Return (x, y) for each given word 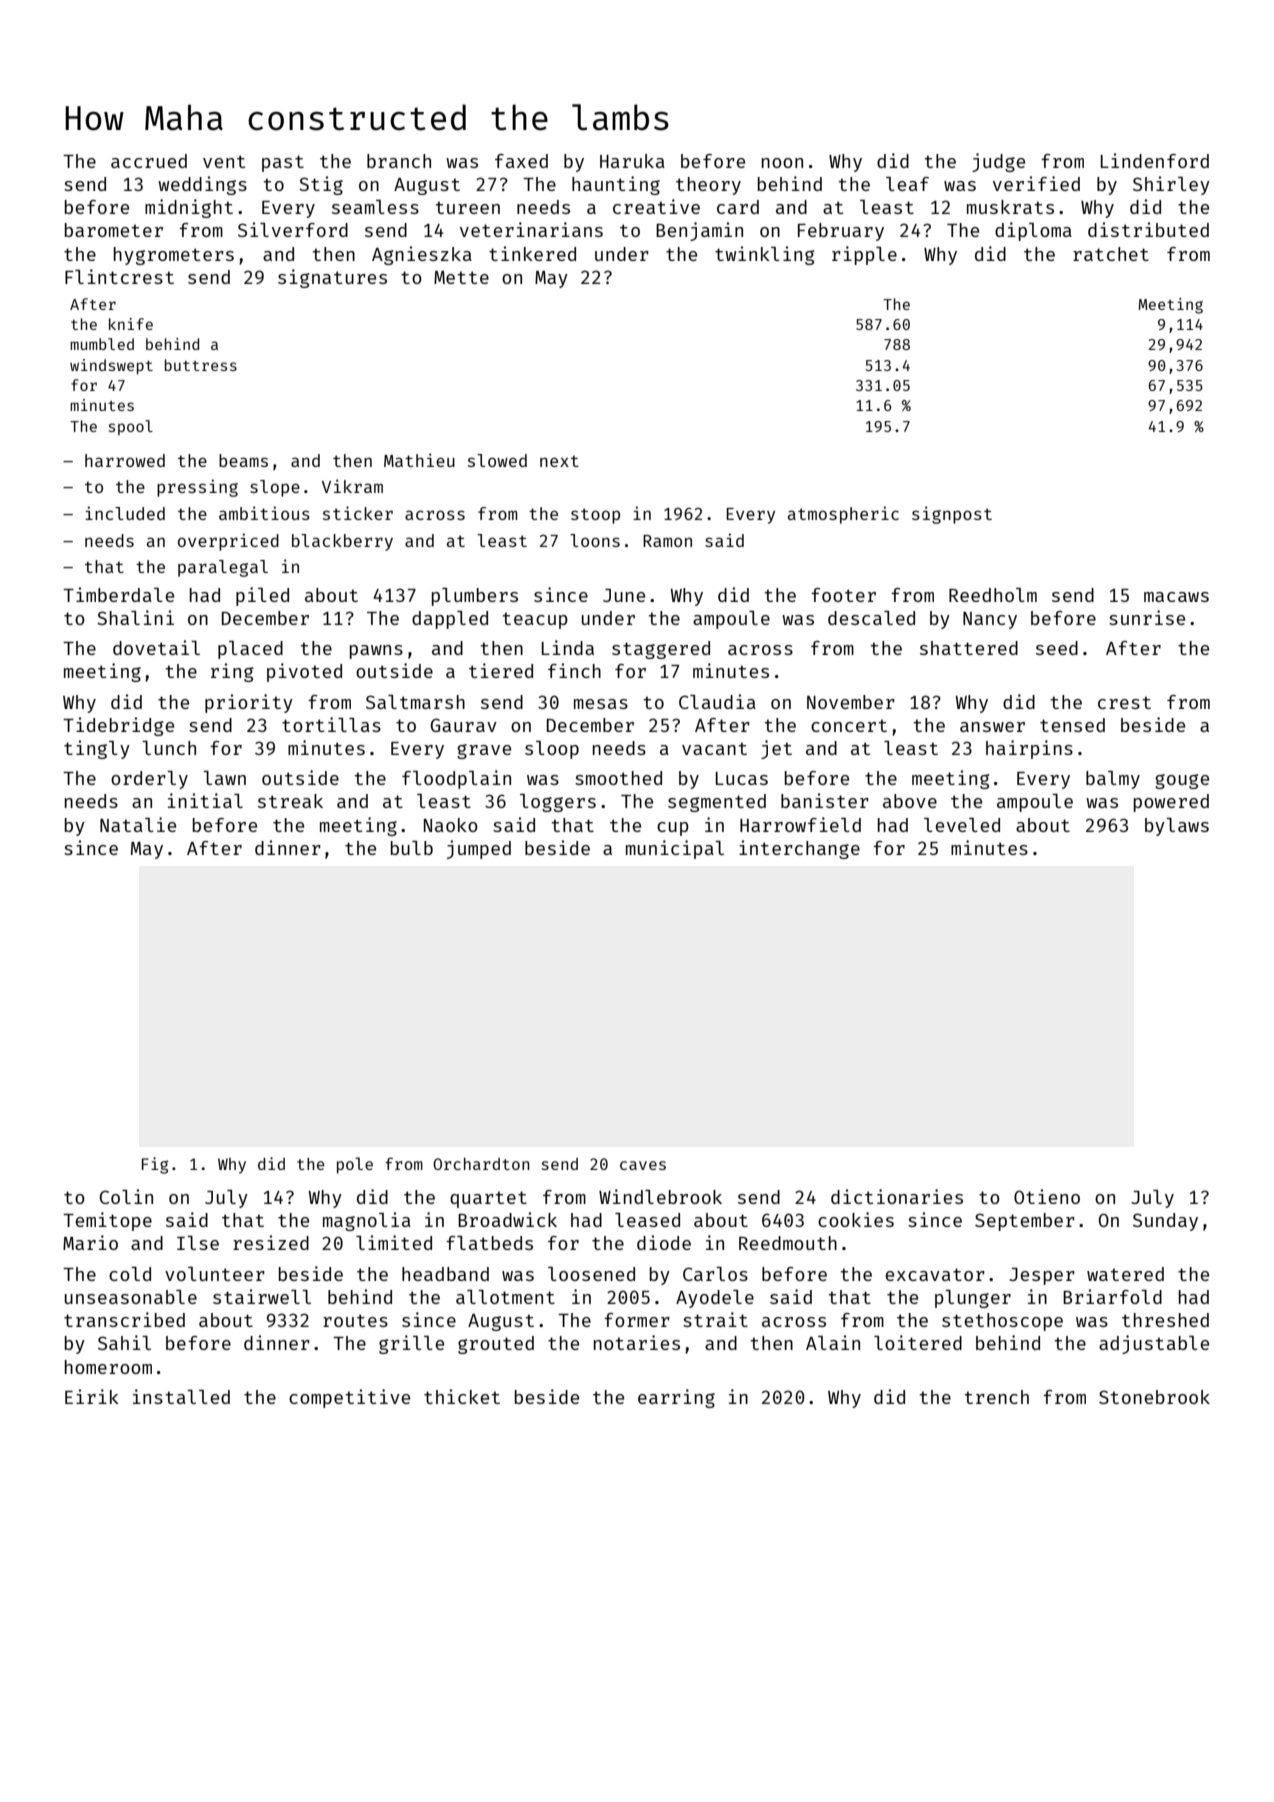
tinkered (532, 253)
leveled (962, 825)
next (559, 461)
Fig (155, 1165)
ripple (864, 255)
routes (355, 1320)
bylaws (1177, 827)
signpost (952, 515)
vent (224, 161)
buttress (201, 365)
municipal (675, 849)
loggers (558, 803)
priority (249, 703)
